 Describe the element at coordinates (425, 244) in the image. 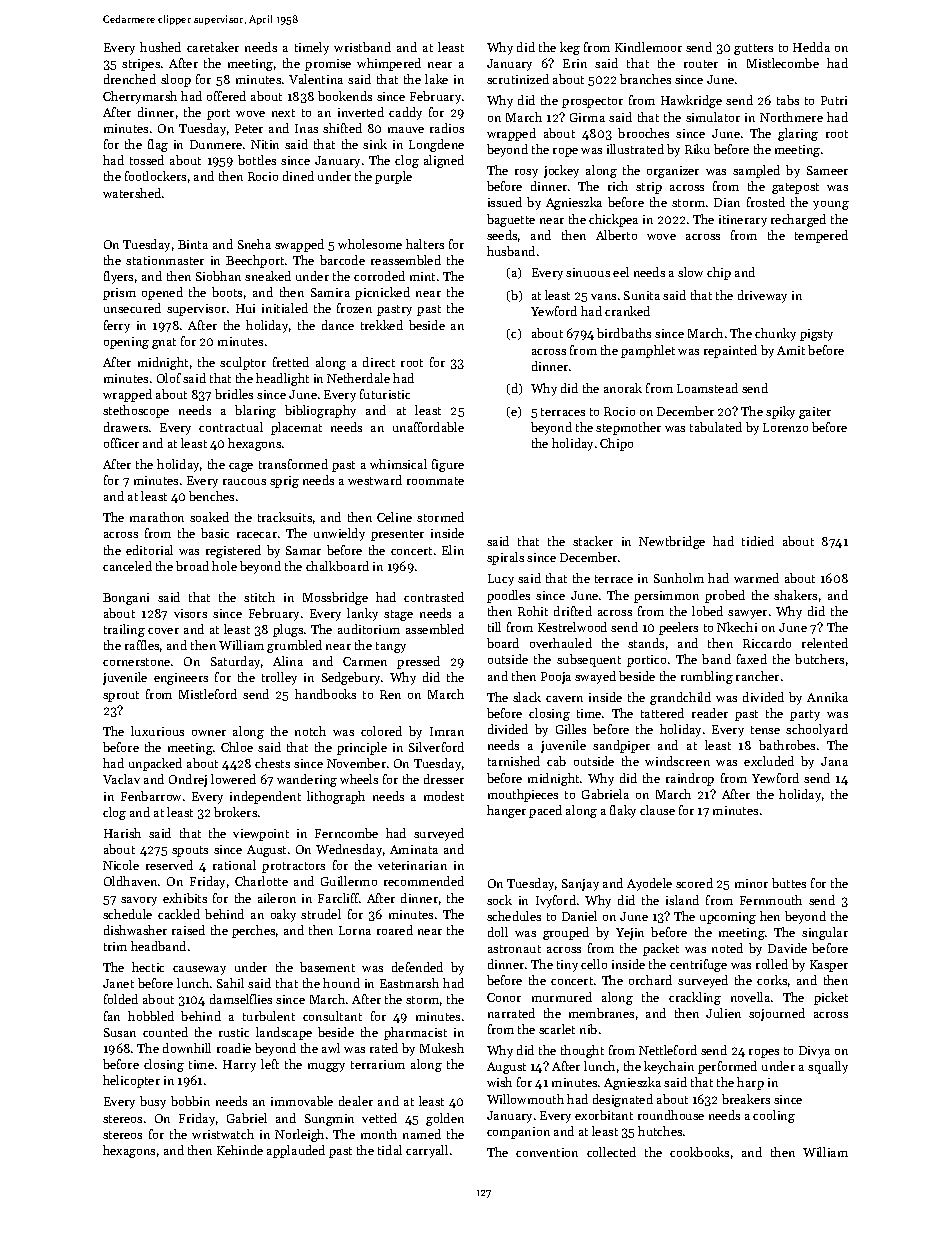

I see `halters` at that location.
